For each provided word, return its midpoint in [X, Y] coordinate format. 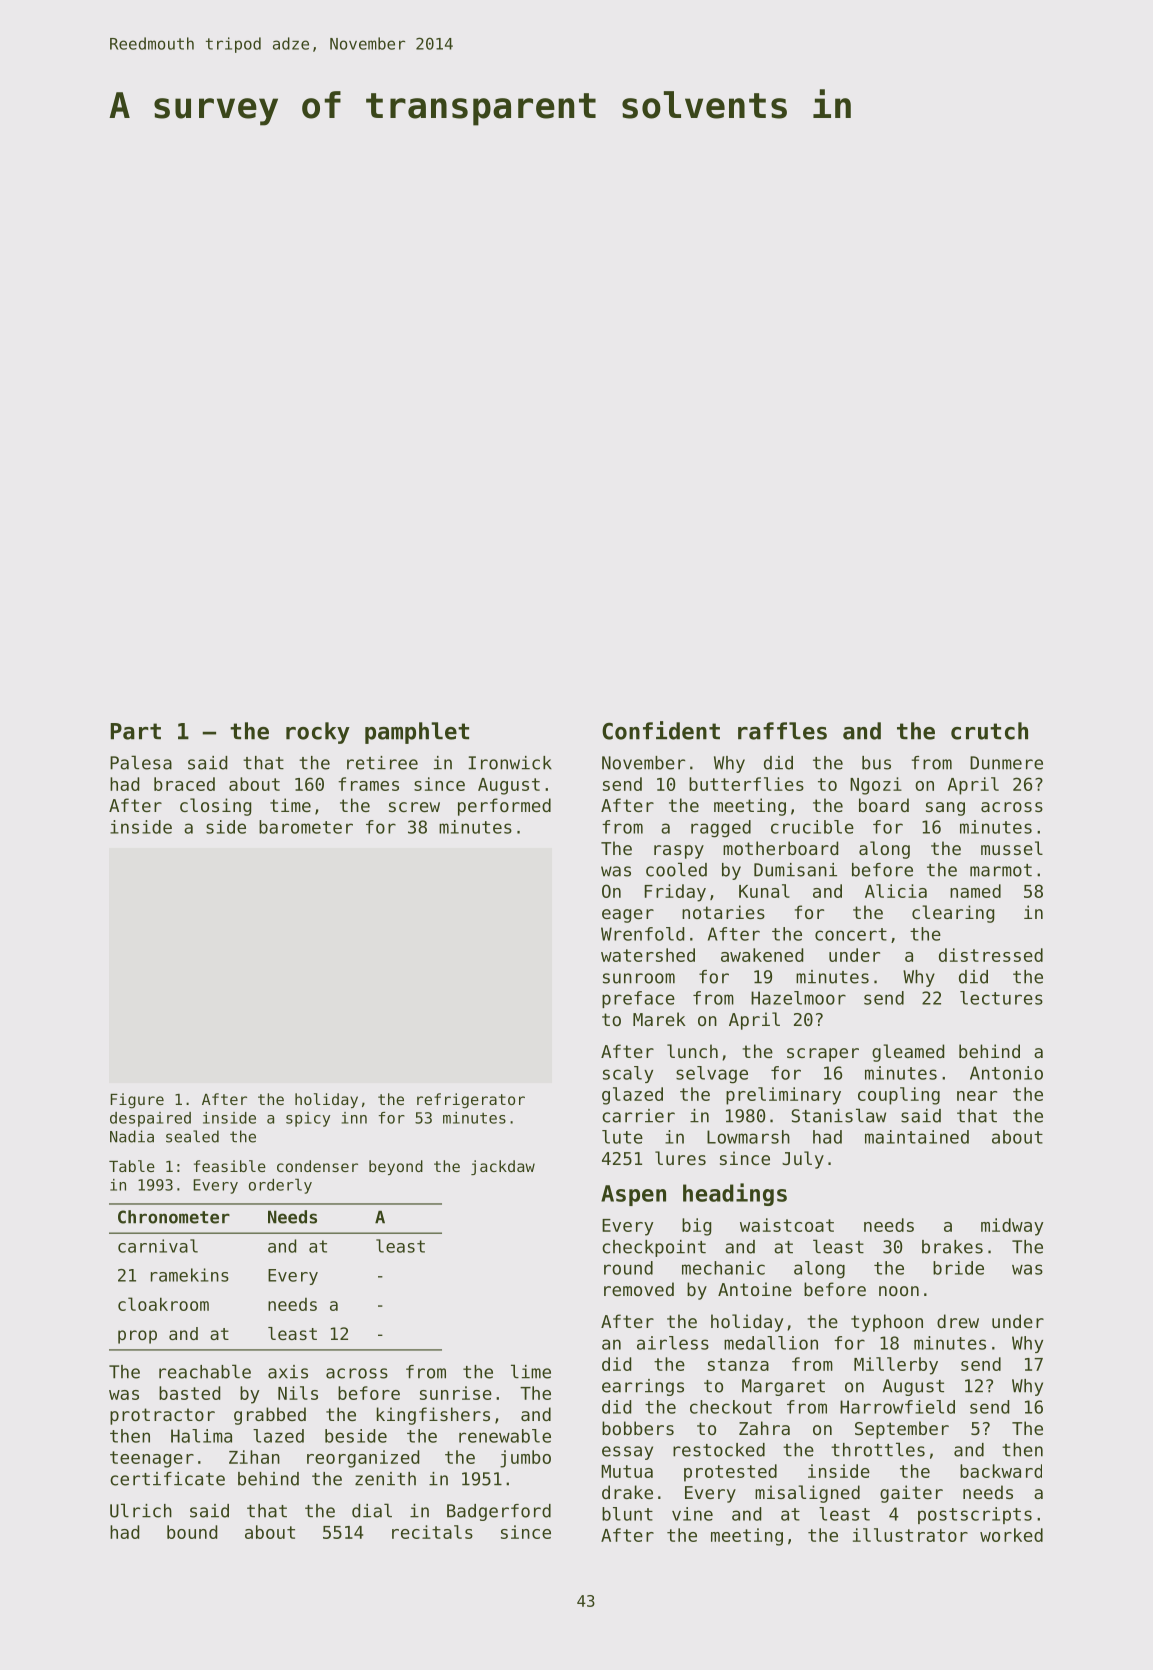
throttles [878, 1449]
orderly [280, 1186]
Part [136, 731]
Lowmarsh [748, 1137]
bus [876, 763]
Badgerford [499, 1512]
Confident [661, 730]
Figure [137, 1101]
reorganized [363, 1459]
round [628, 1268]
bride [958, 1268]
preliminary [783, 1096]
